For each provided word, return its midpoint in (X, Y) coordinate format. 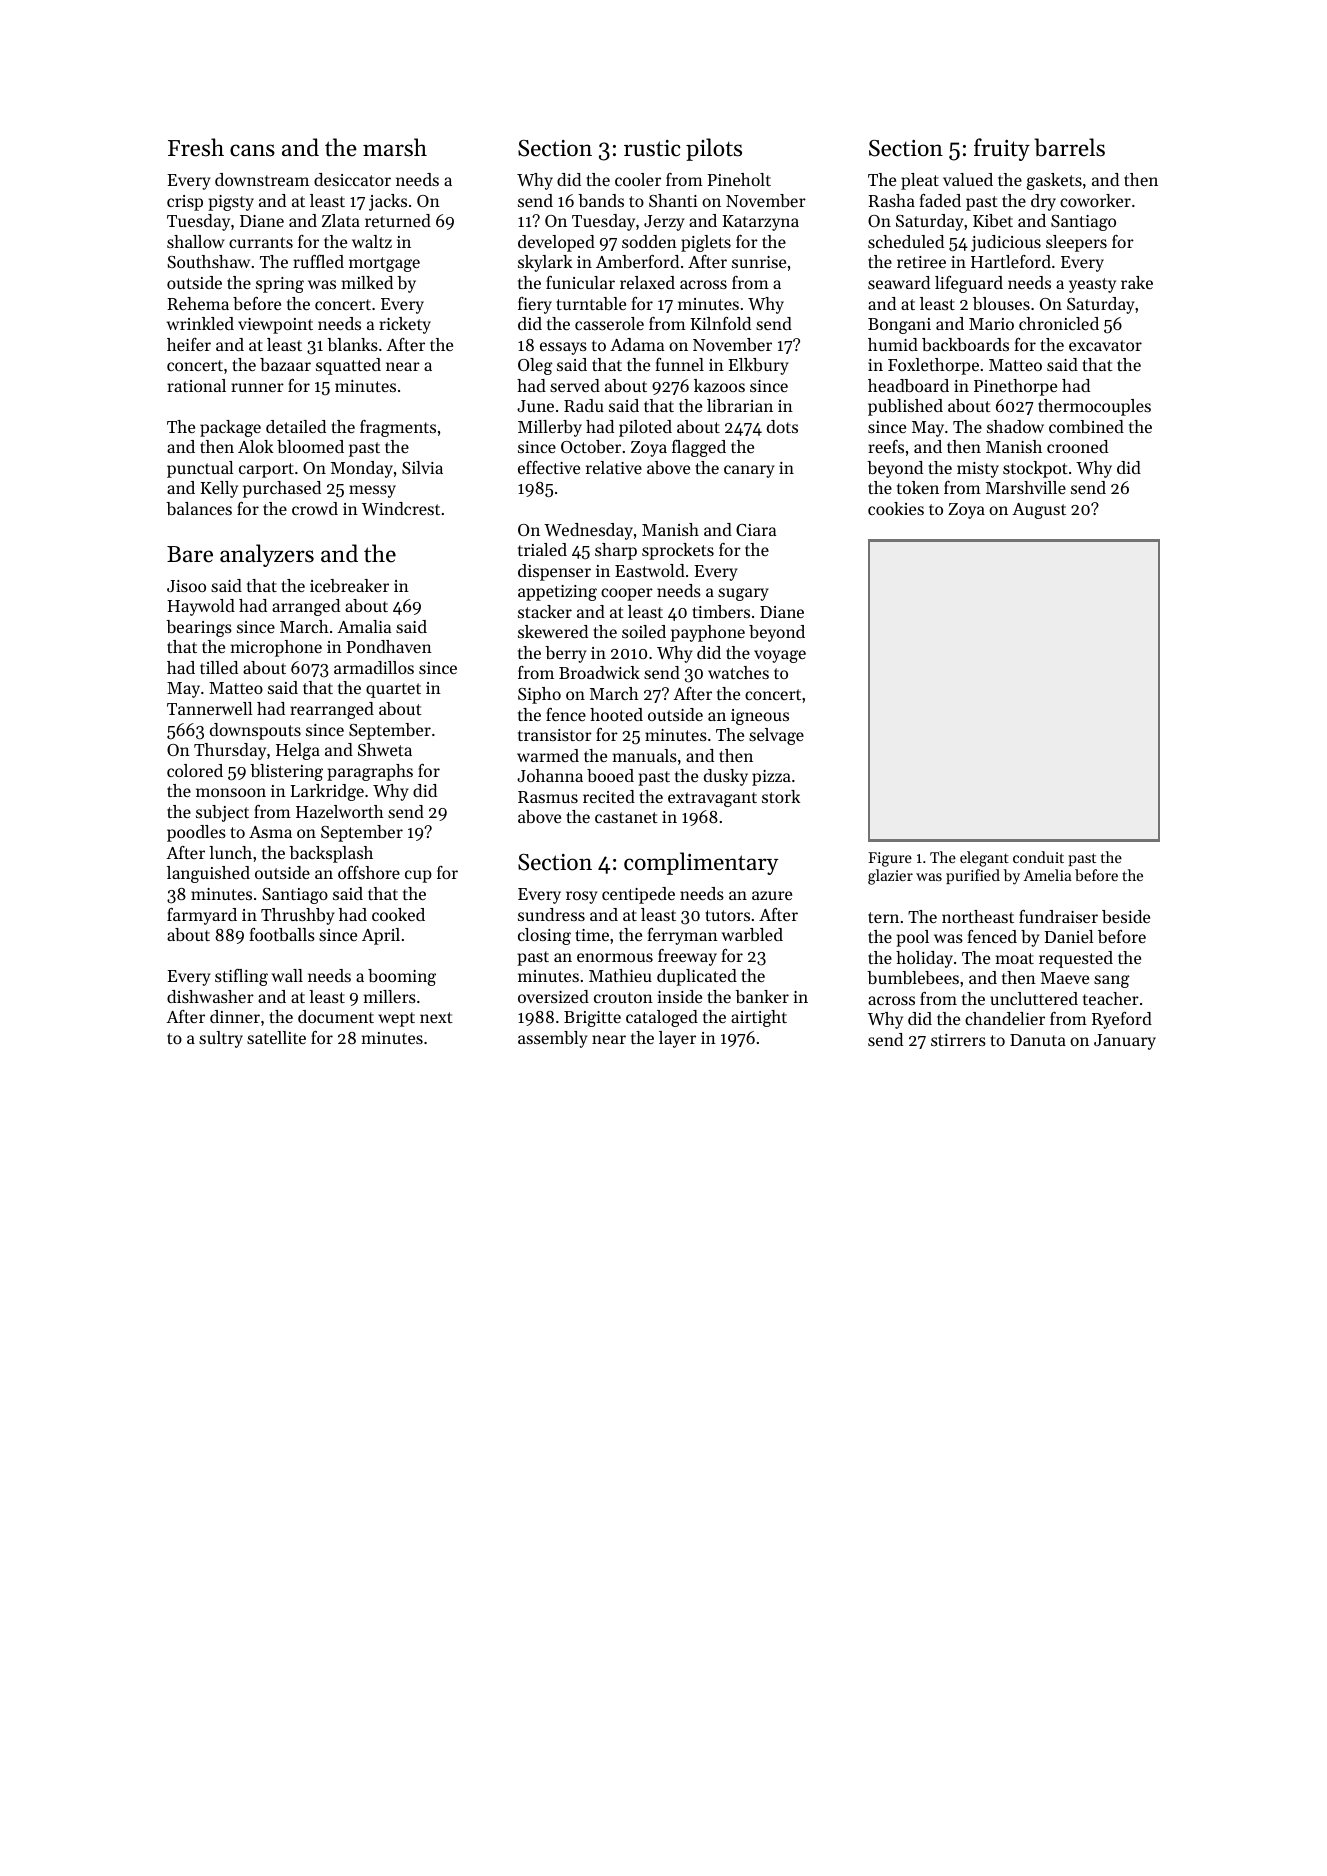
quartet (393, 690)
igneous (760, 717)
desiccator (352, 179)
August (1039, 511)
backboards (965, 344)
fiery (535, 305)
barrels (1069, 147)
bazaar (285, 364)
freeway (687, 957)
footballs (282, 934)
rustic (652, 148)
